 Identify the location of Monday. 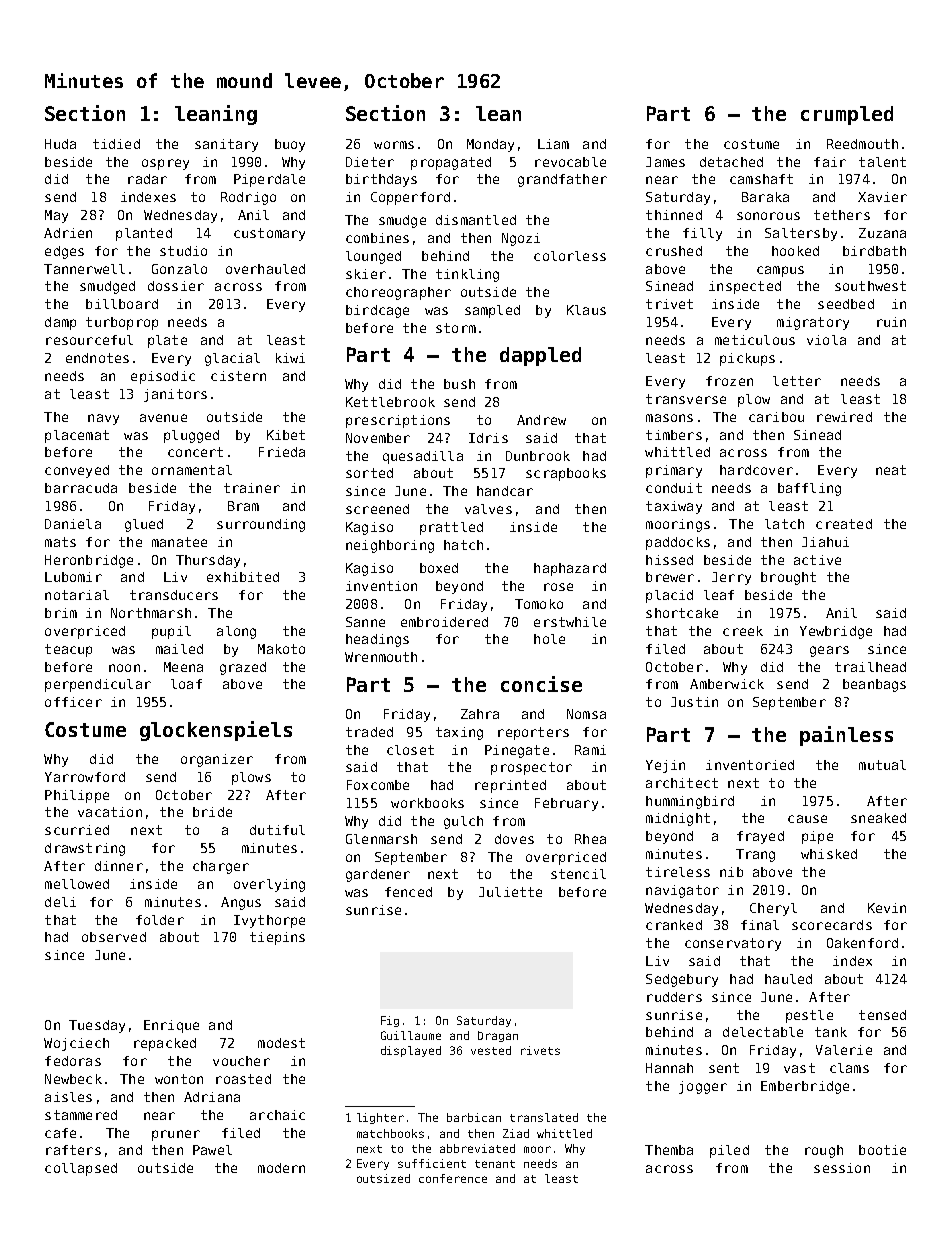
(490, 145).
